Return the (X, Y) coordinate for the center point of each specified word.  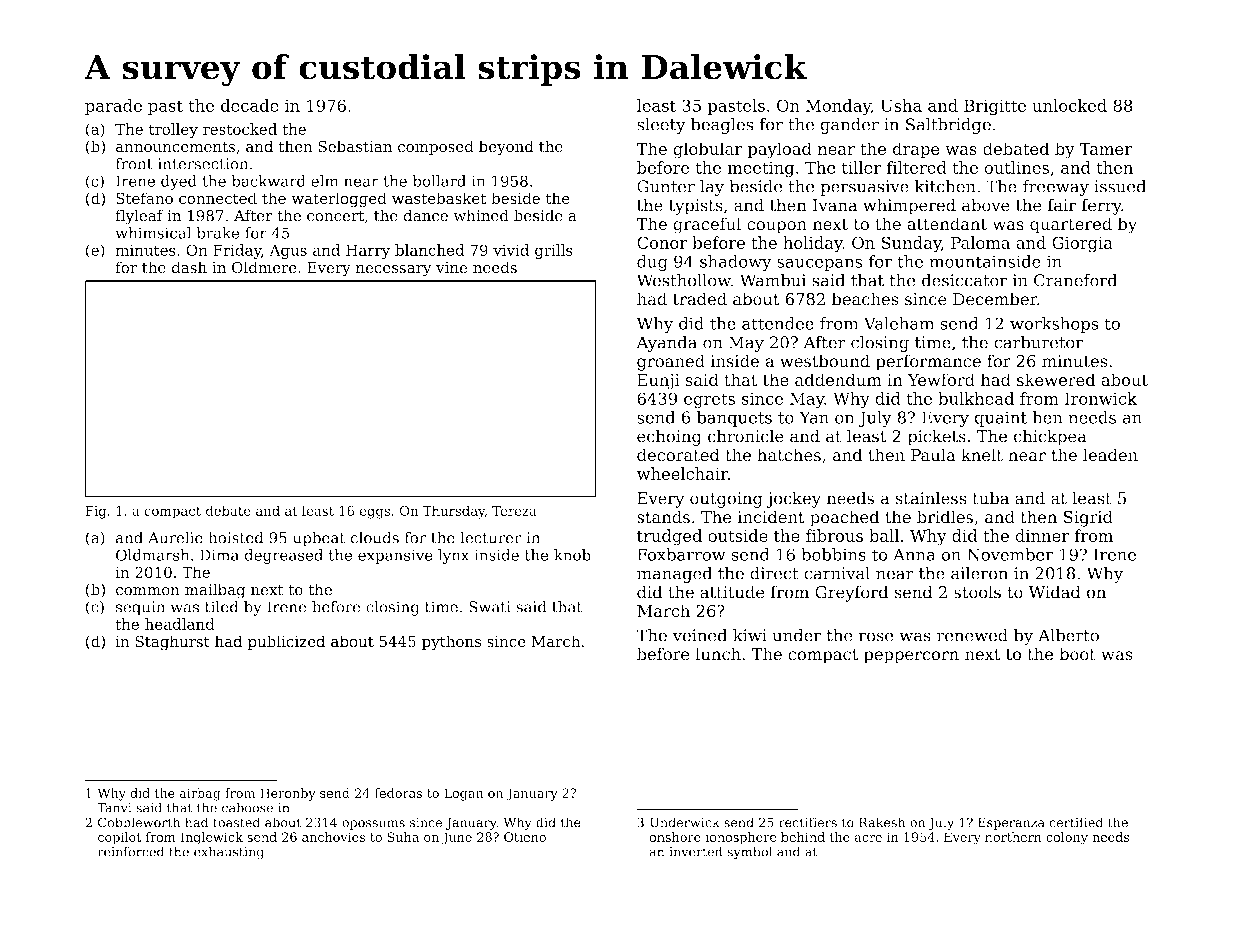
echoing (669, 437)
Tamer (1105, 149)
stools (977, 592)
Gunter (666, 186)
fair (1062, 205)
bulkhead (976, 398)
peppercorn (911, 657)
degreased (283, 556)
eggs (374, 513)
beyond (506, 148)
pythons (451, 643)
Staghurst (172, 643)
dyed (179, 182)
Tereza (514, 511)
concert (335, 216)
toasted (236, 822)
